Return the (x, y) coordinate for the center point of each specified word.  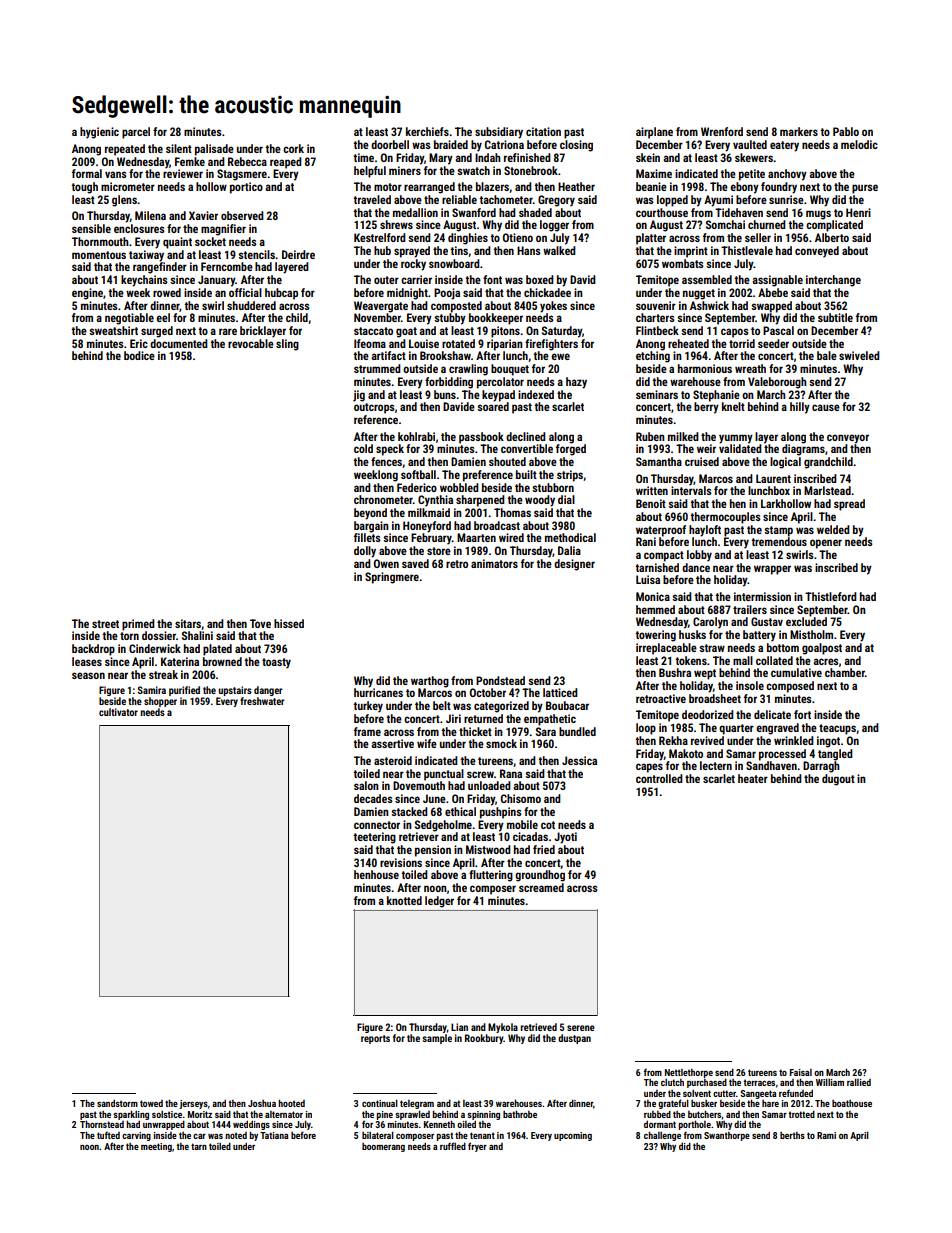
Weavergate (381, 307)
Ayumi (718, 201)
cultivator (118, 712)
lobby (699, 556)
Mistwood (488, 849)
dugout (838, 780)
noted (236, 1135)
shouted (507, 461)
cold (363, 448)
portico (246, 188)
